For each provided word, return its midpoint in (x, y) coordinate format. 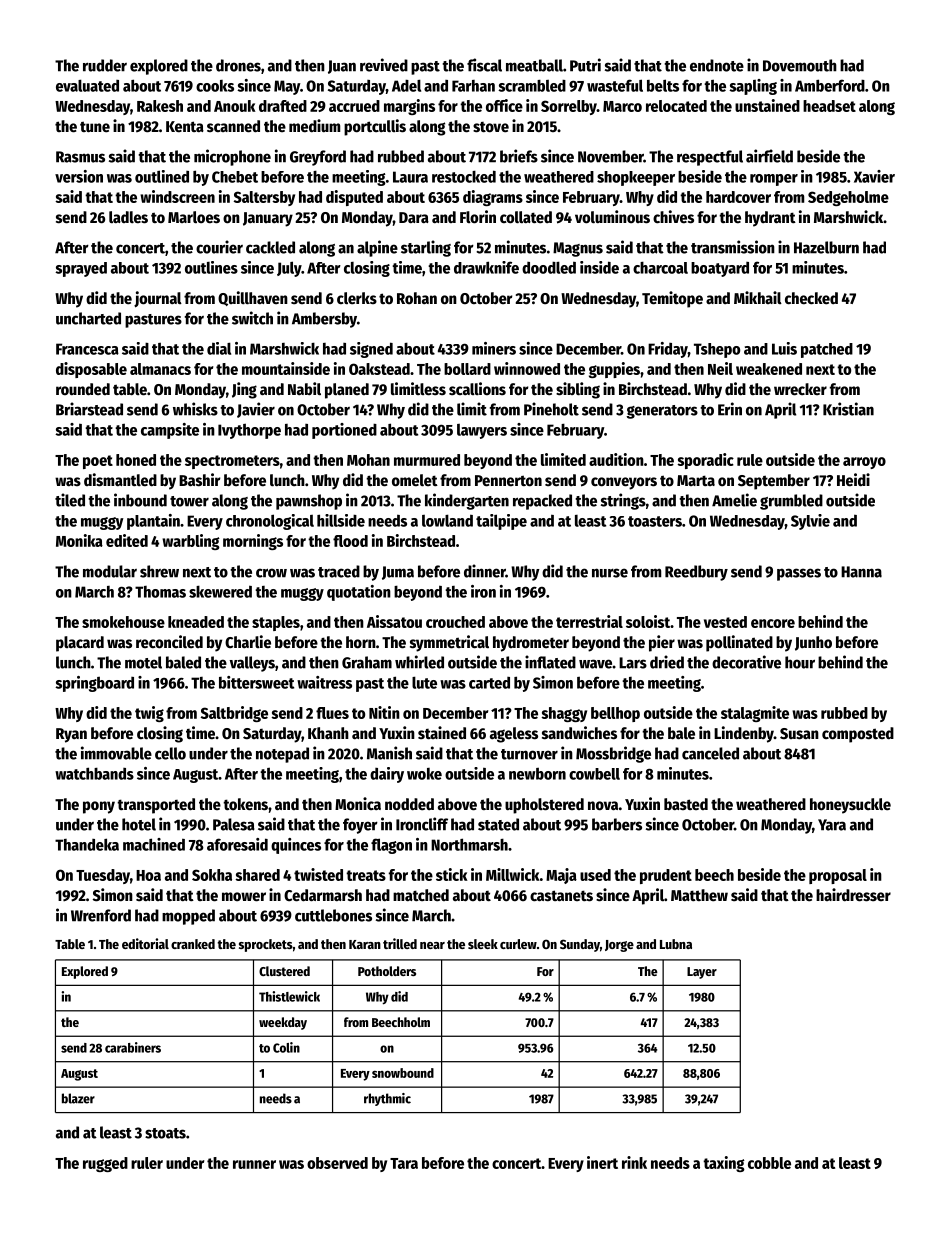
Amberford (830, 85)
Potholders (387, 971)
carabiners (133, 1047)
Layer (702, 973)
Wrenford (101, 915)
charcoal (660, 267)
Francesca (87, 349)
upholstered (544, 806)
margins (409, 107)
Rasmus (80, 157)
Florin (478, 217)
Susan (799, 734)
